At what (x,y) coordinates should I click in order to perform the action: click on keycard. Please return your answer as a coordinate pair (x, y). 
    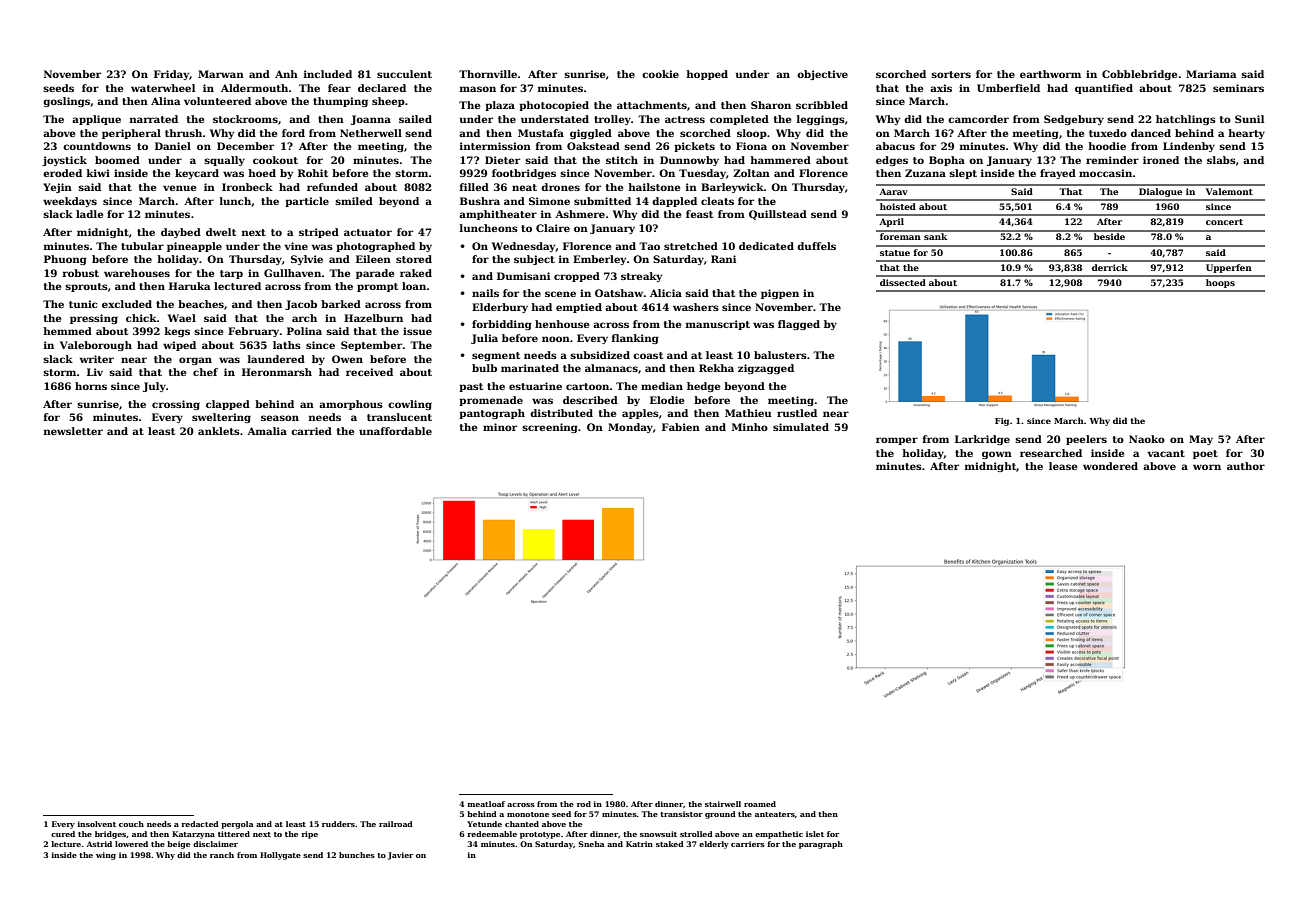
    Looking at the image, I should click on (197, 174).
